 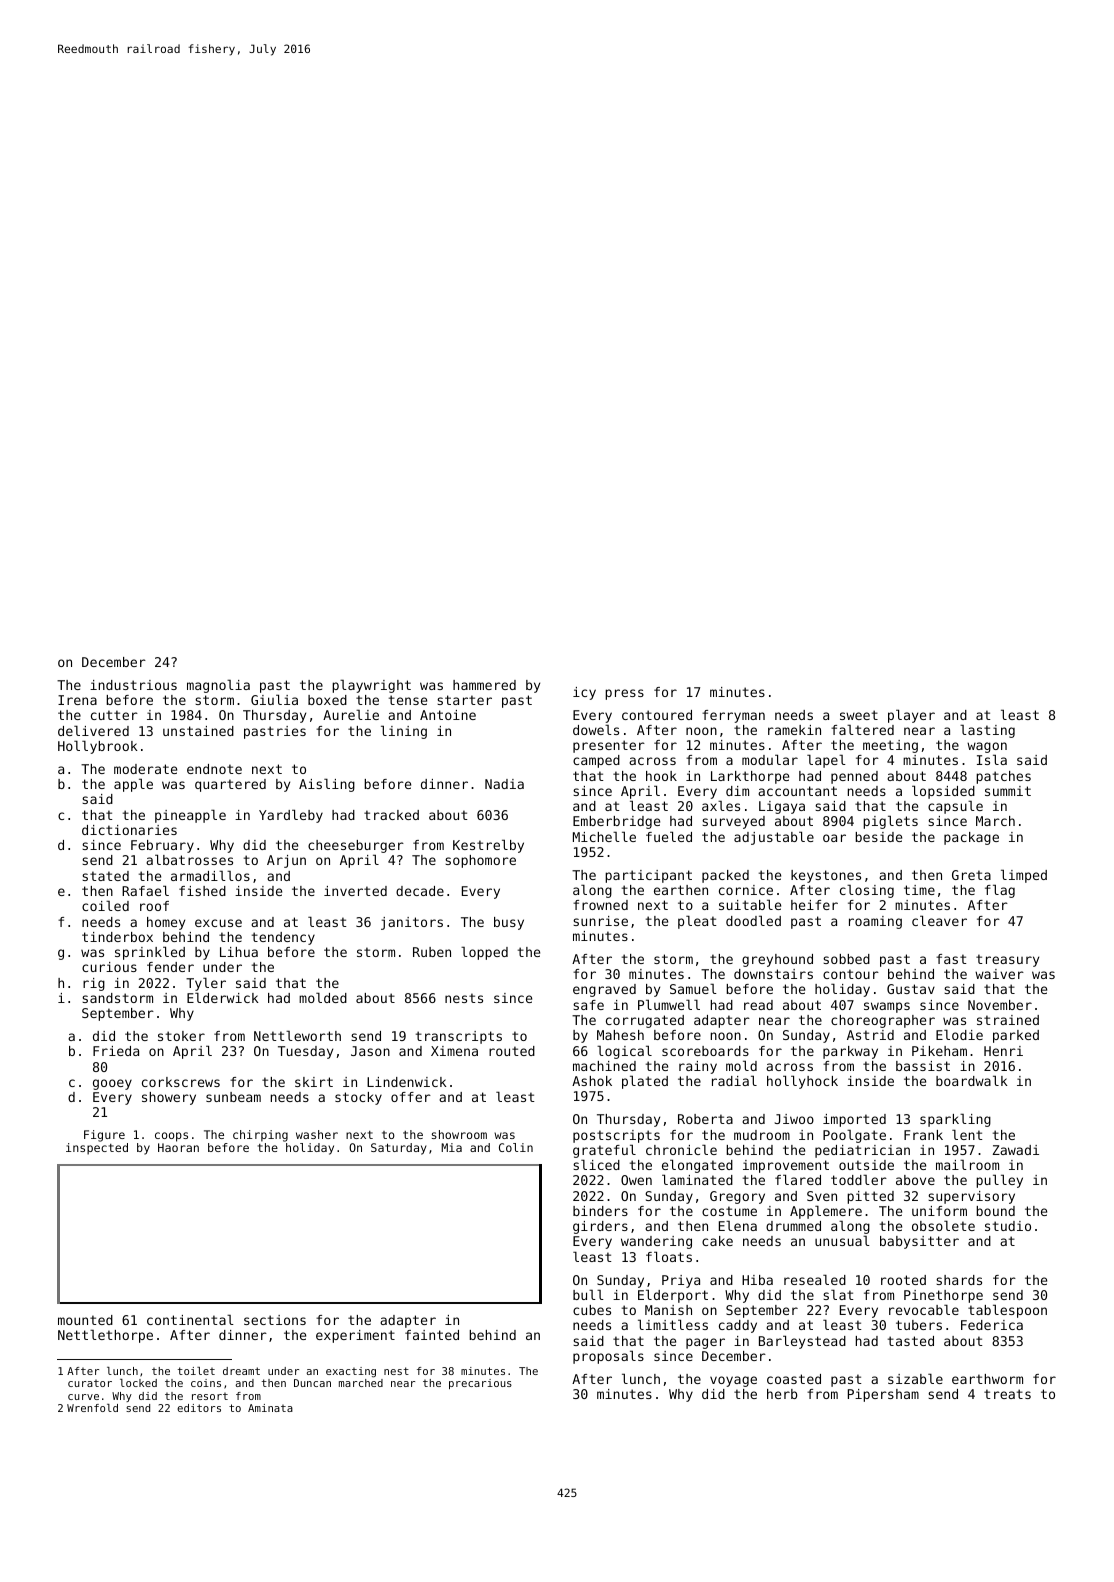 What do you see at coordinates (693, 988) in the screenshot?
I see `Samuel` at bounding box center [693, 988].
